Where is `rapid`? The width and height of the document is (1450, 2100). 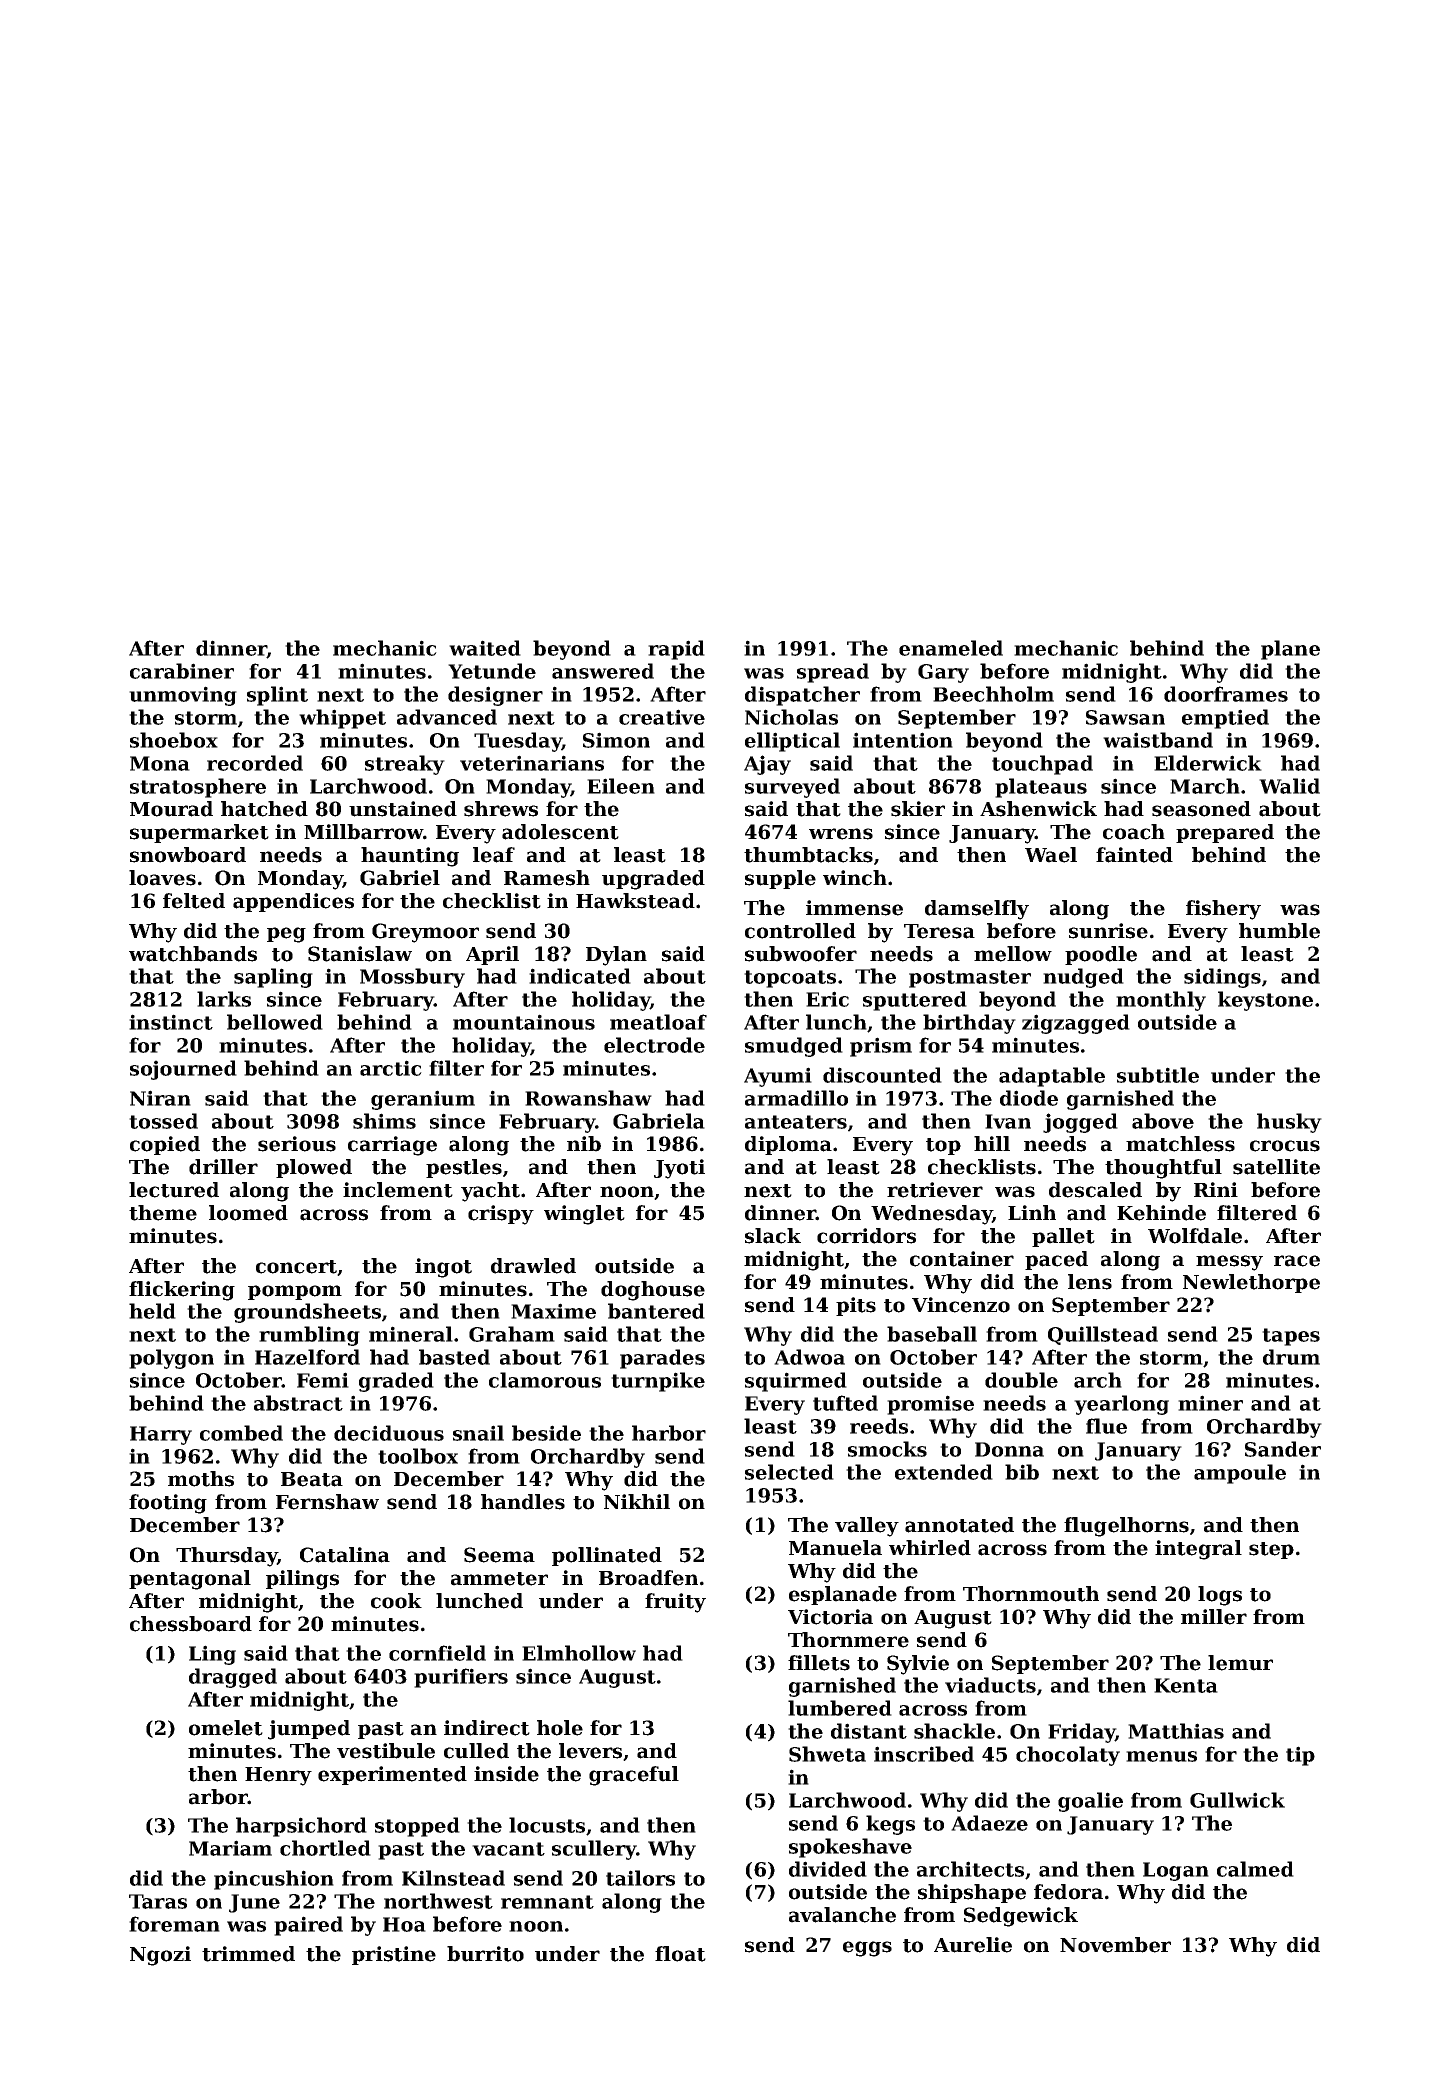
rapid is located at coordinates (676, 650).
